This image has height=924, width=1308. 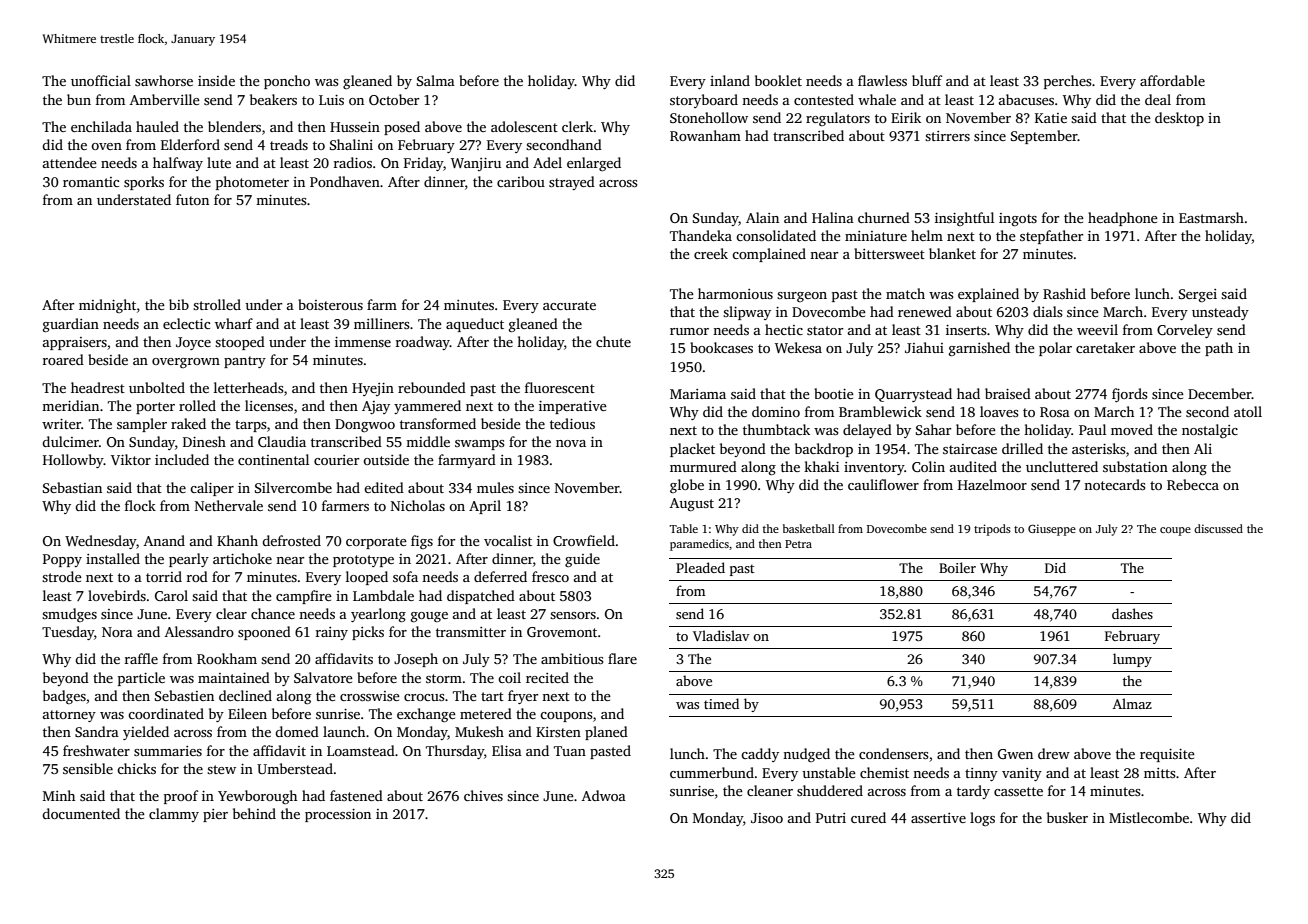 I want to click on roared, so click(x=63, y=359).
